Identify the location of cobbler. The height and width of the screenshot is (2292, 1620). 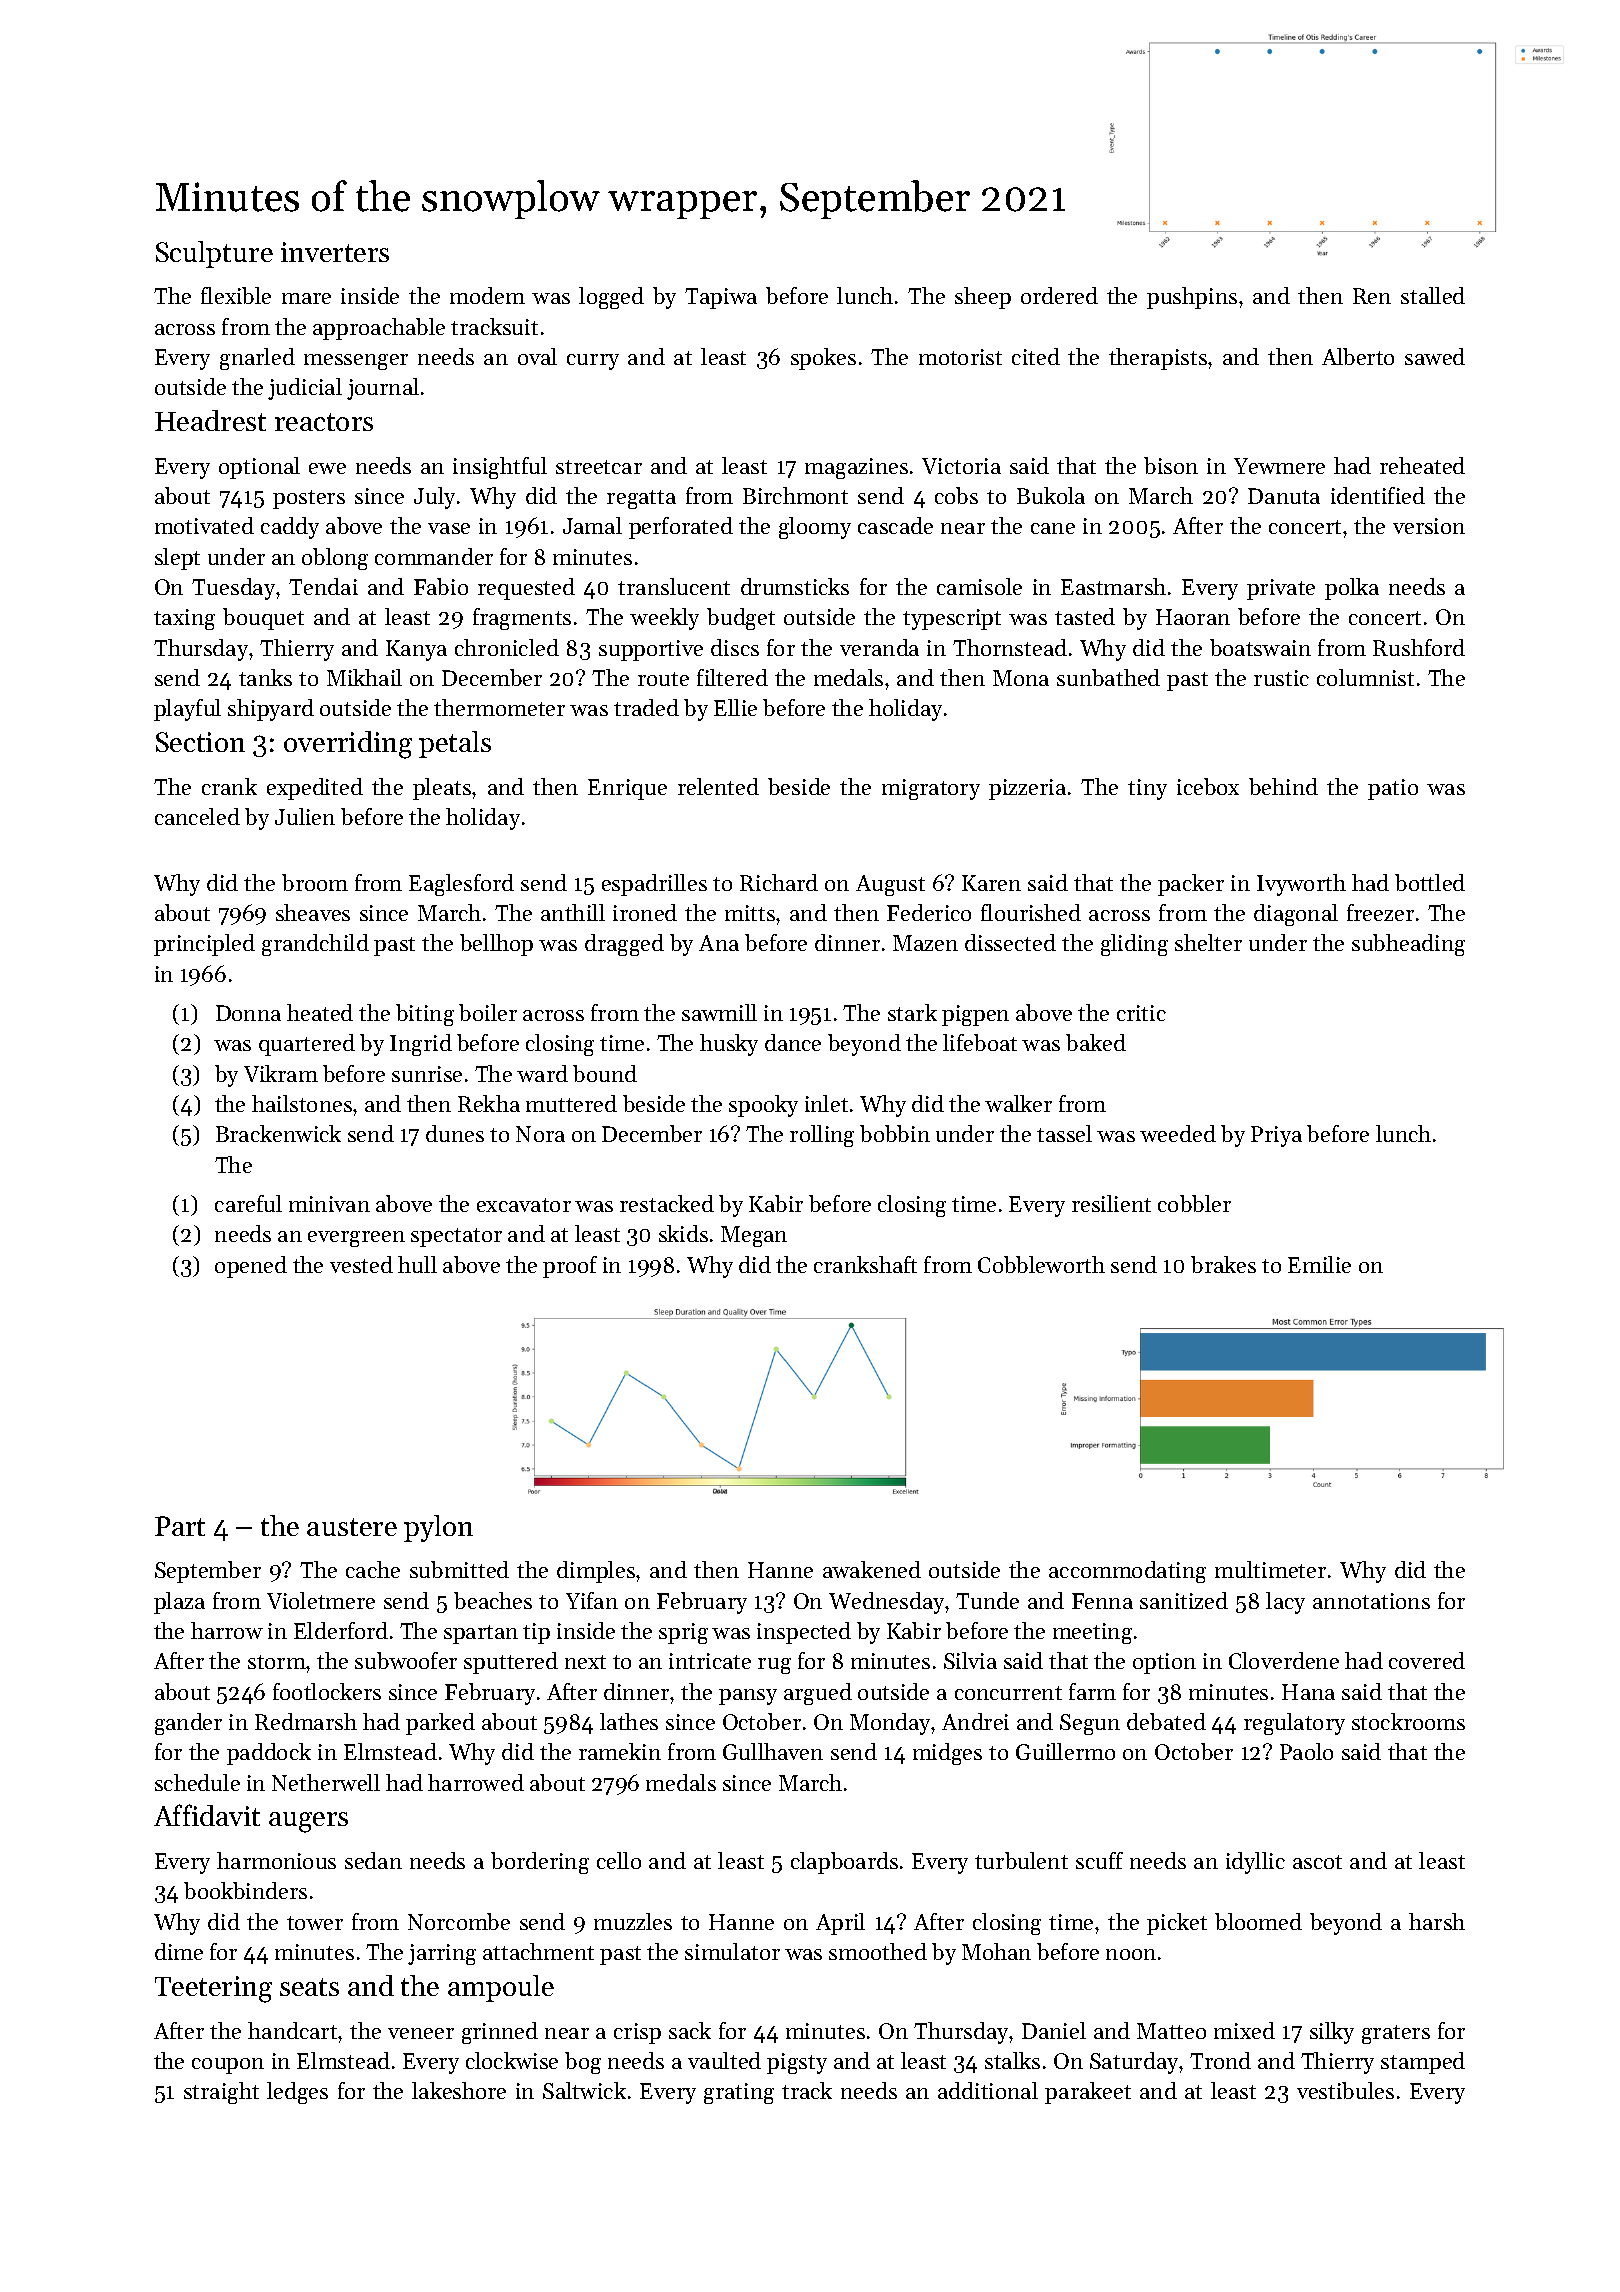
(1194, 1203).
